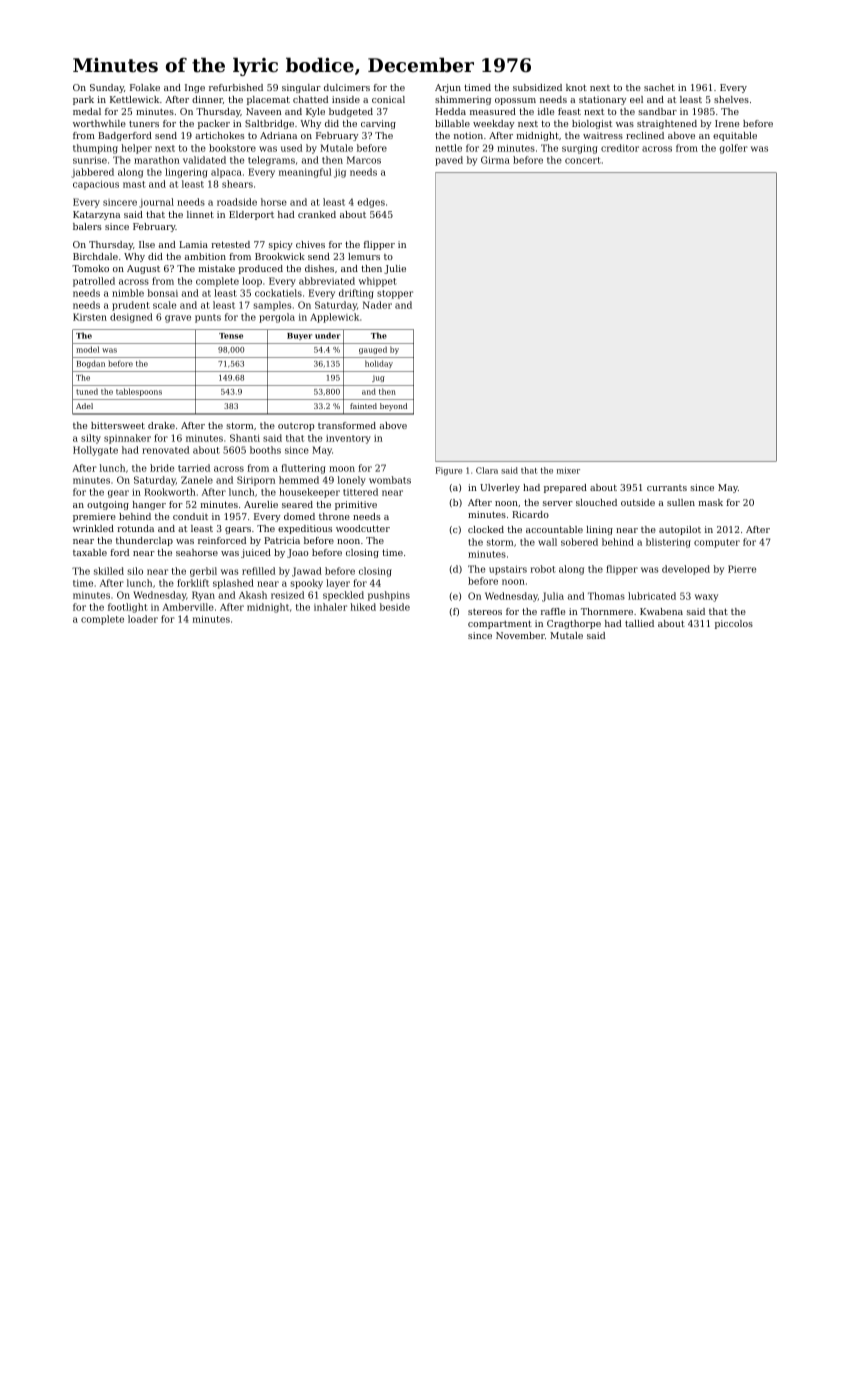 The width and height of the document is (849, 1400). Describe the element at coordinates (710, 502) in the document. I see `mask` at that location.
